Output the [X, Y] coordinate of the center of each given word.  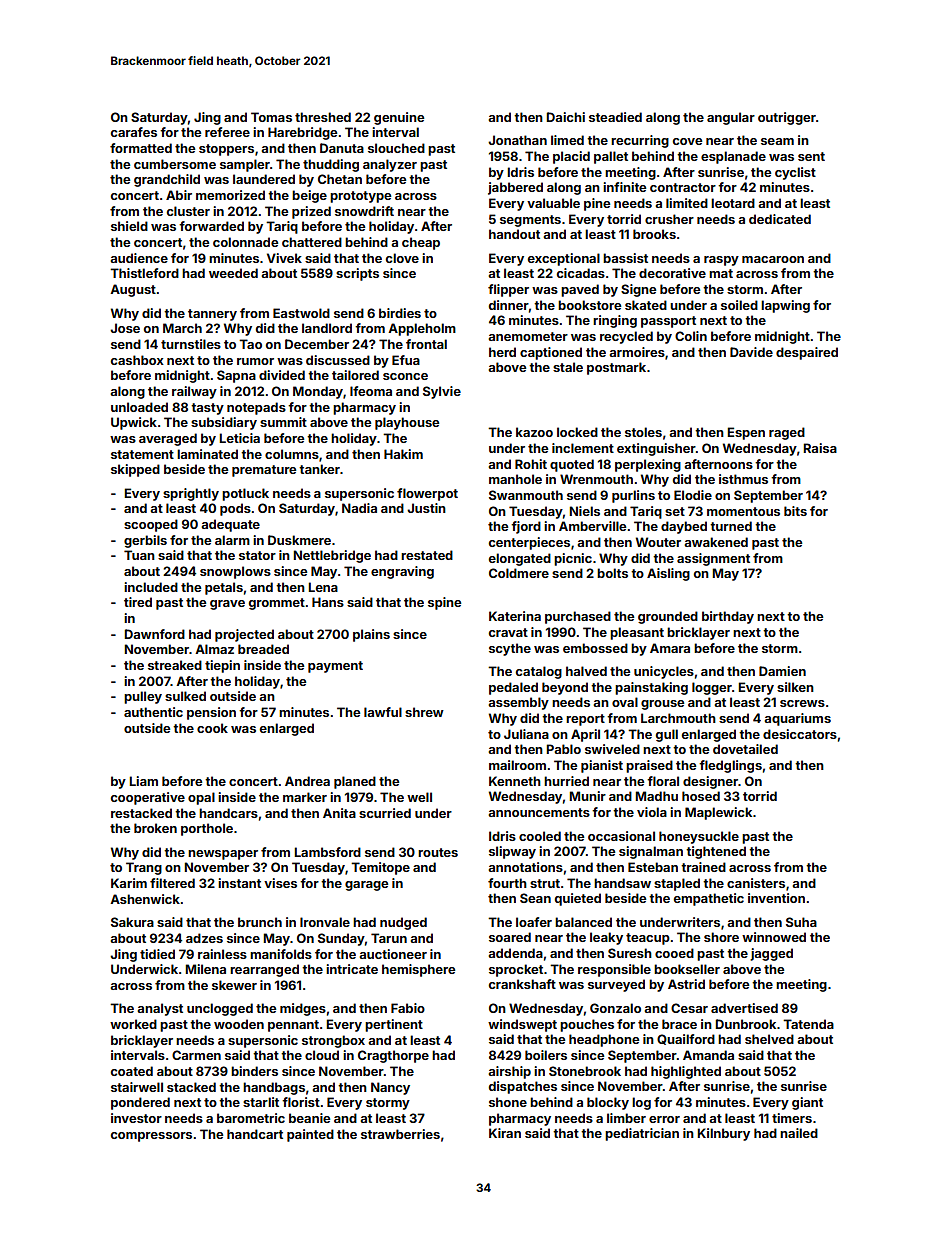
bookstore [589, 305]
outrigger [787, 118]
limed [567, 140]
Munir [588, 796]
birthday [728, 617]
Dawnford [155, 634]
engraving [402, 572]
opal [201, 798]
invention [776, 898]
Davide [751, 352]
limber [626, 1118]
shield [129, 226]
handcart [255, 1134]
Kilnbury [724, 1134]
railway [194, 392]
